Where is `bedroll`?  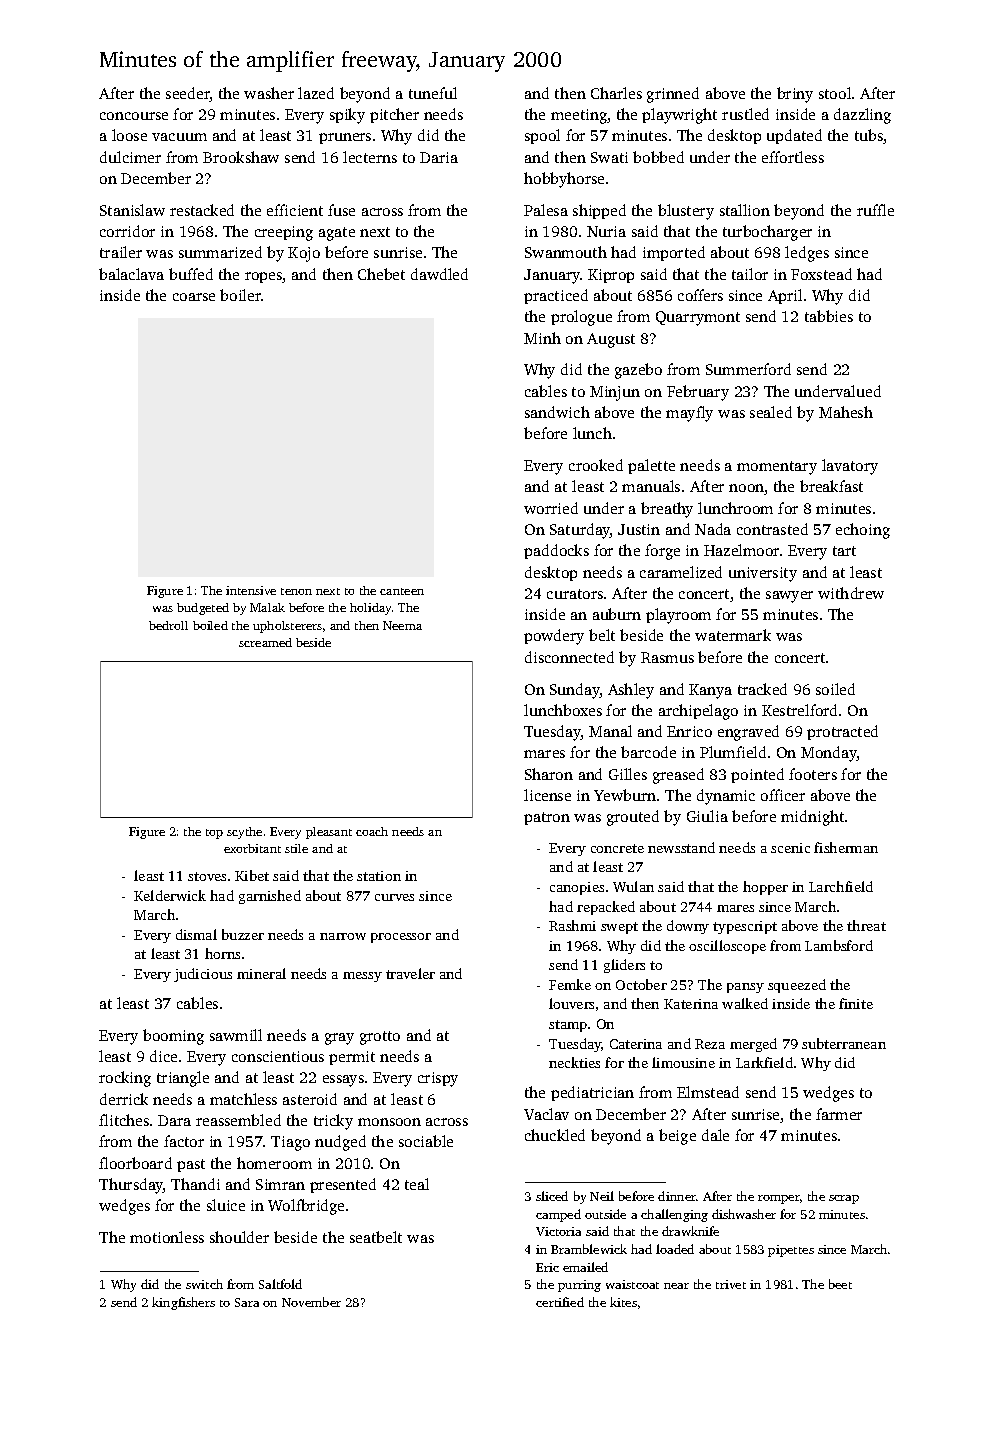 bedroll is located at coordinates (168, 625).
